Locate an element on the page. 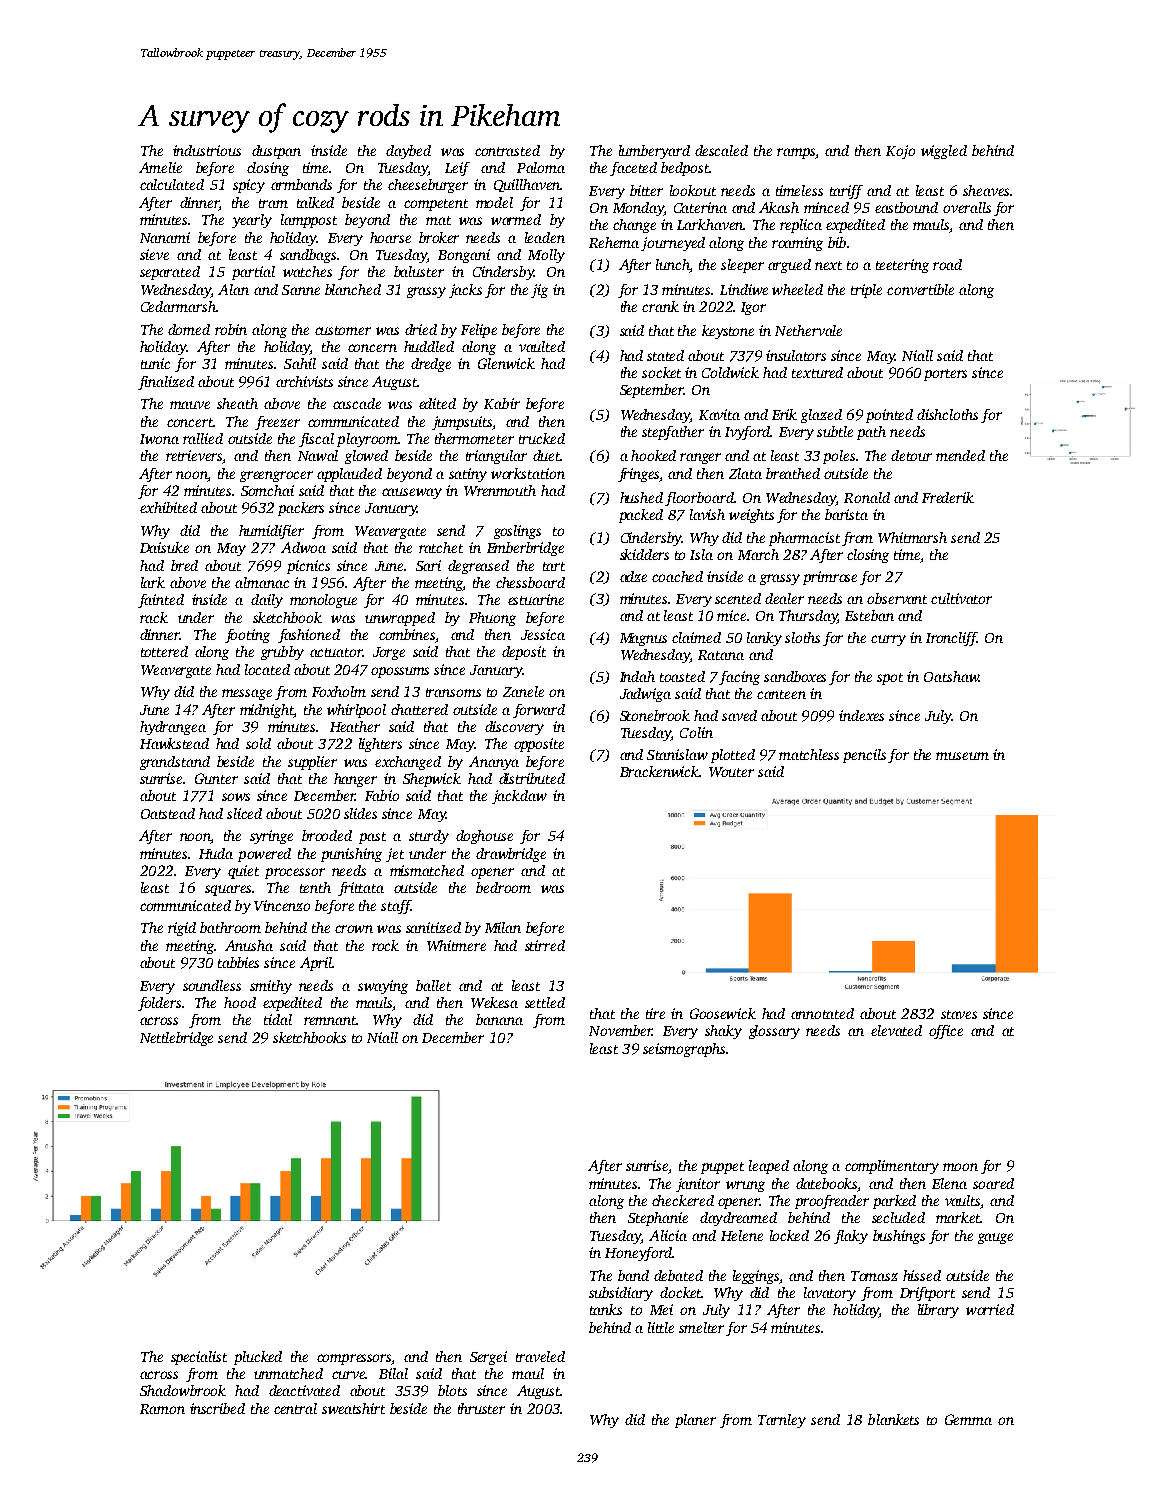 Image resolution: width=1154 pixels, height=1494 pixels. lunch is located at coordinates (673, 266).
